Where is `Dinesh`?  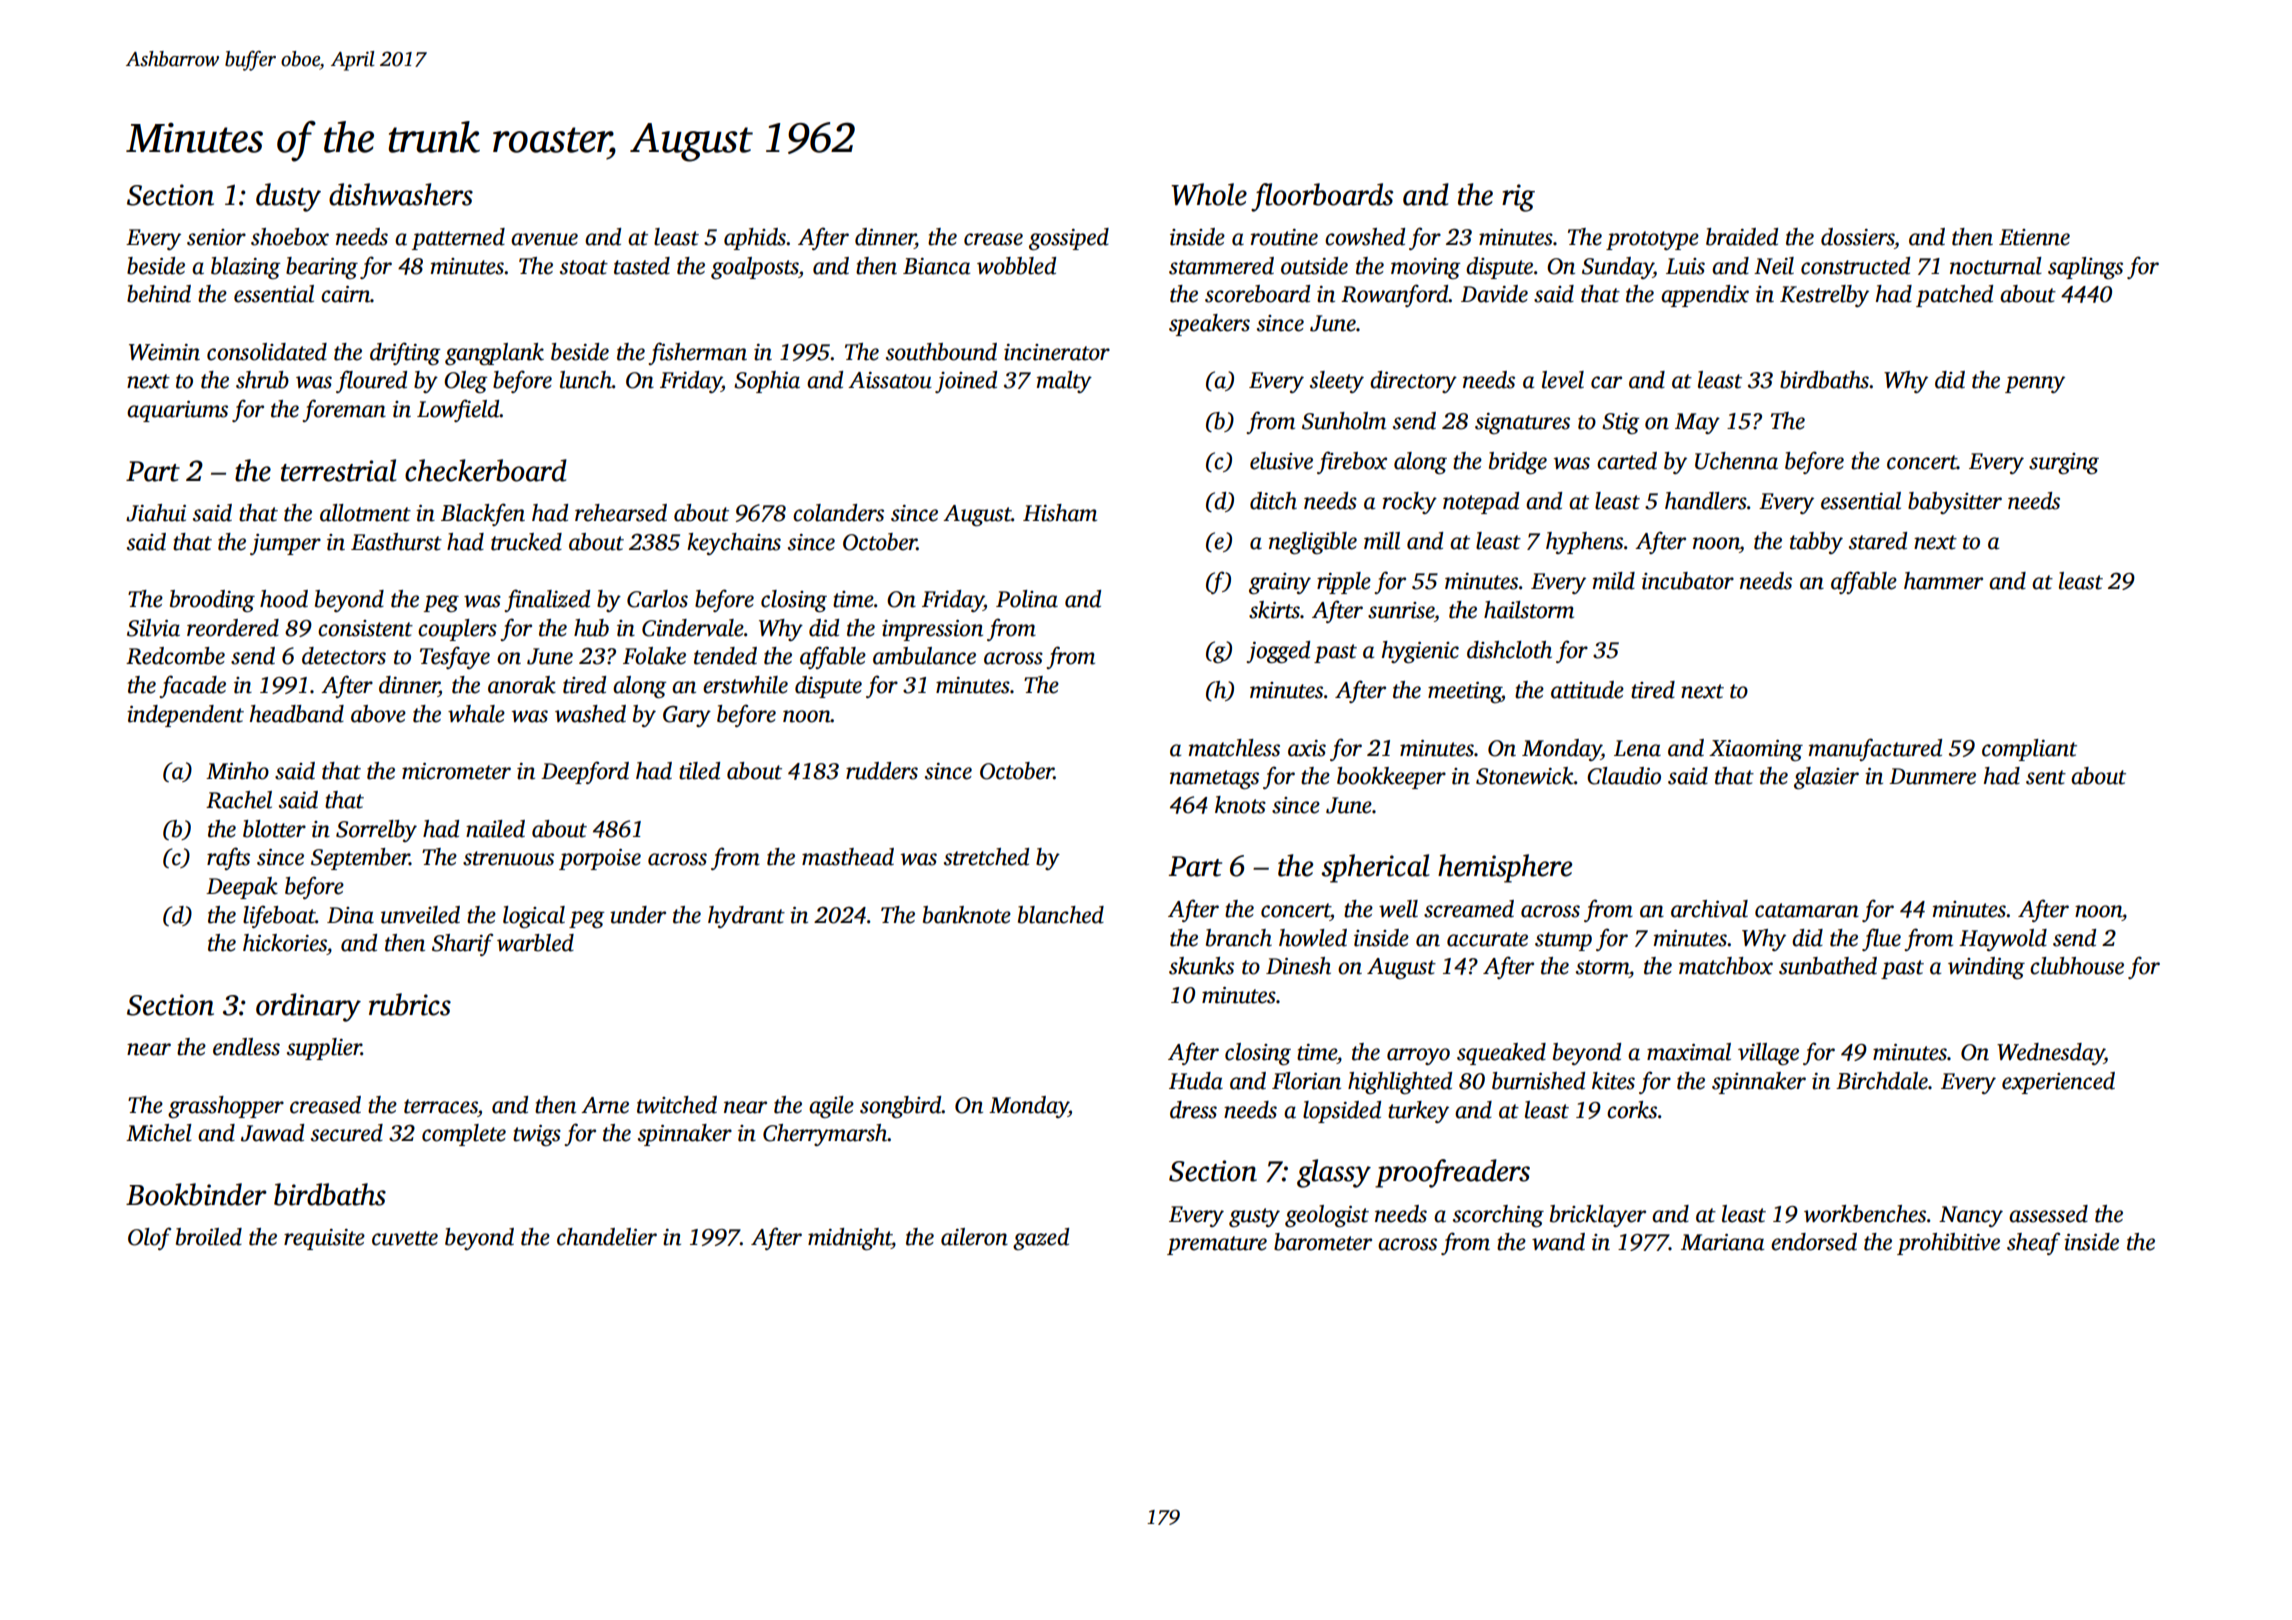 Dinesh is located at coordinates (1298, 966).
